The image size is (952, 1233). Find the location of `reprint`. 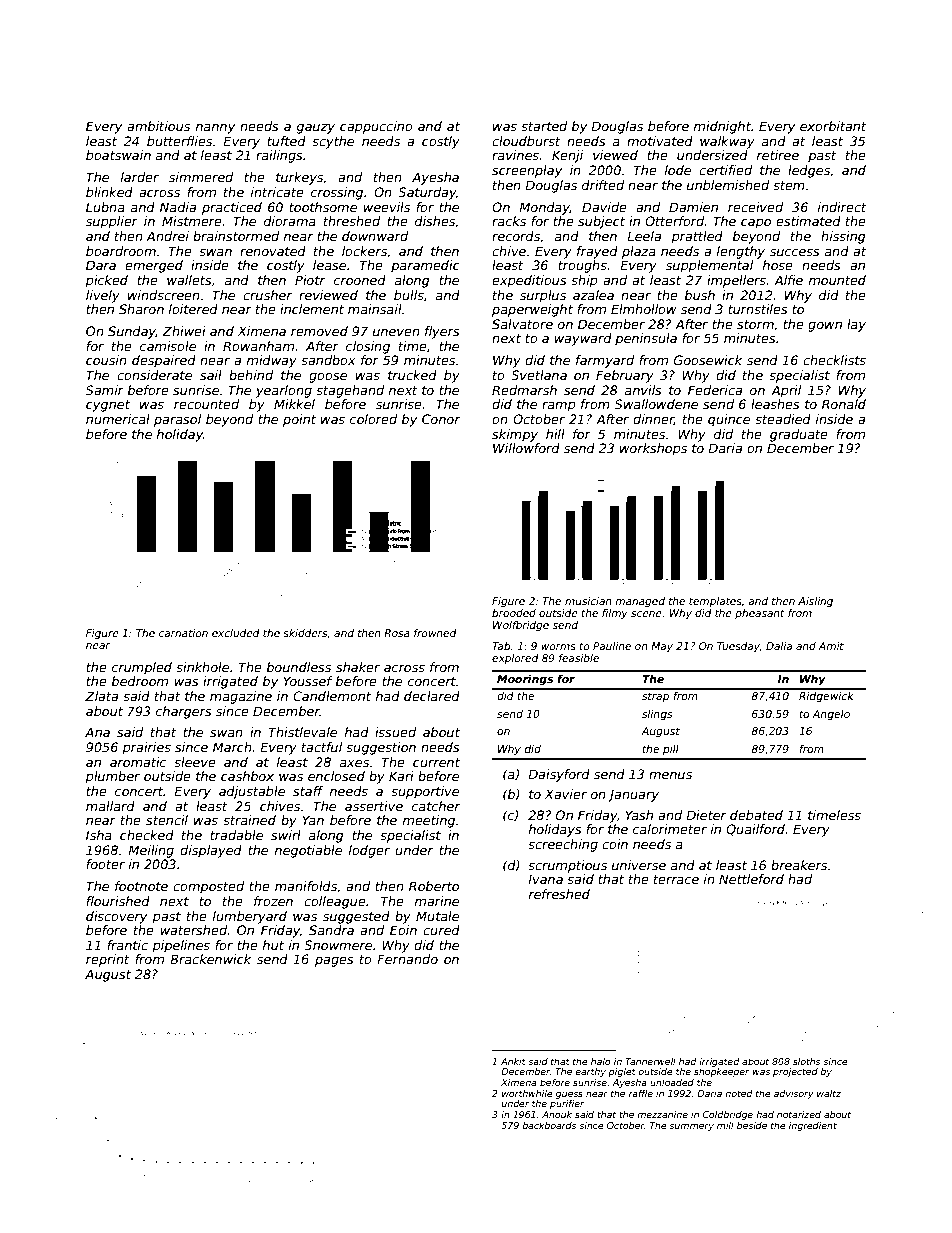

reprint is located at coordinates (108, 960).
